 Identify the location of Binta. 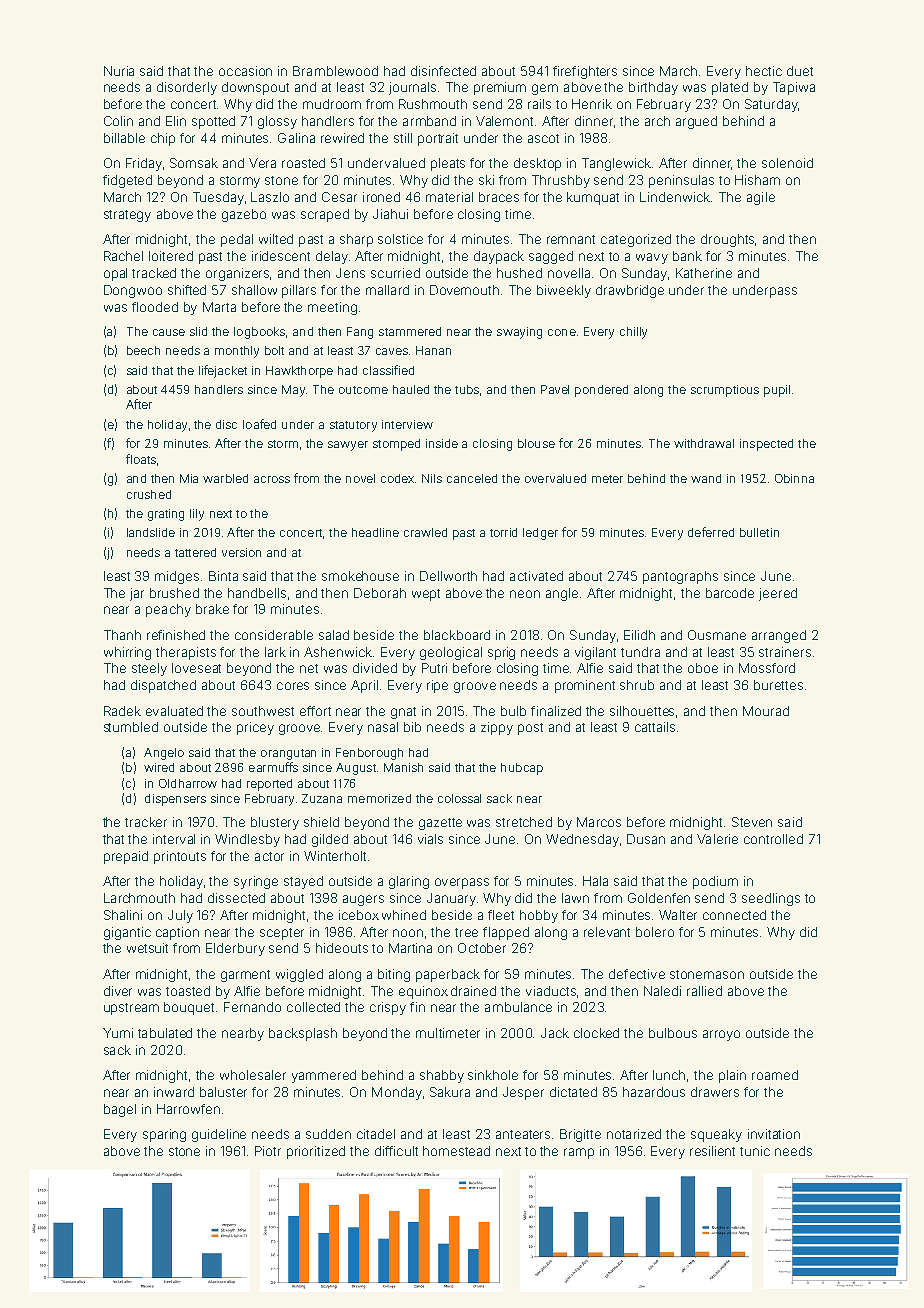
(223, 576).
